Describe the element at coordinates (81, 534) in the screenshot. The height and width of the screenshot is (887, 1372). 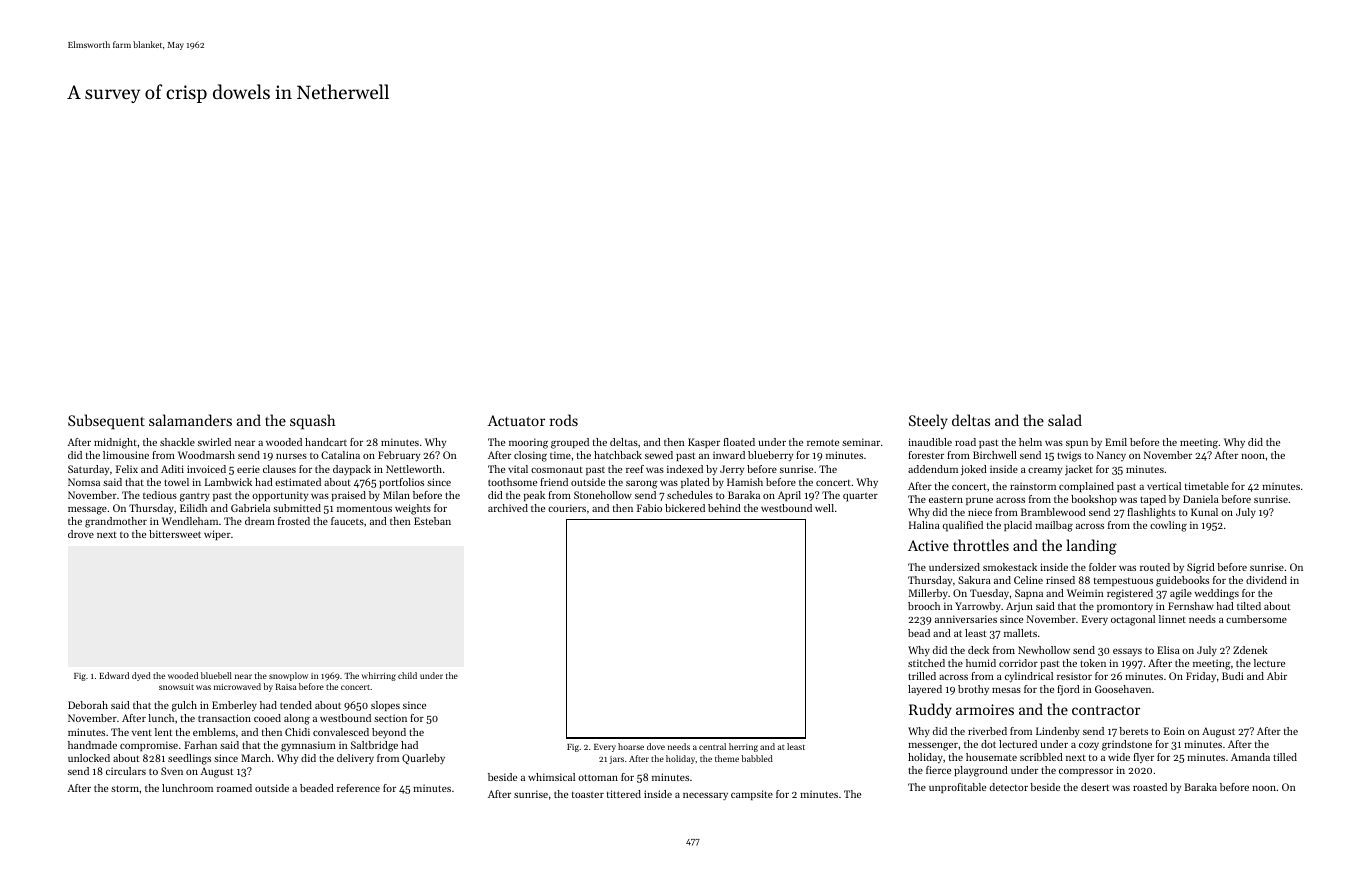
I see `drove` at that location.
